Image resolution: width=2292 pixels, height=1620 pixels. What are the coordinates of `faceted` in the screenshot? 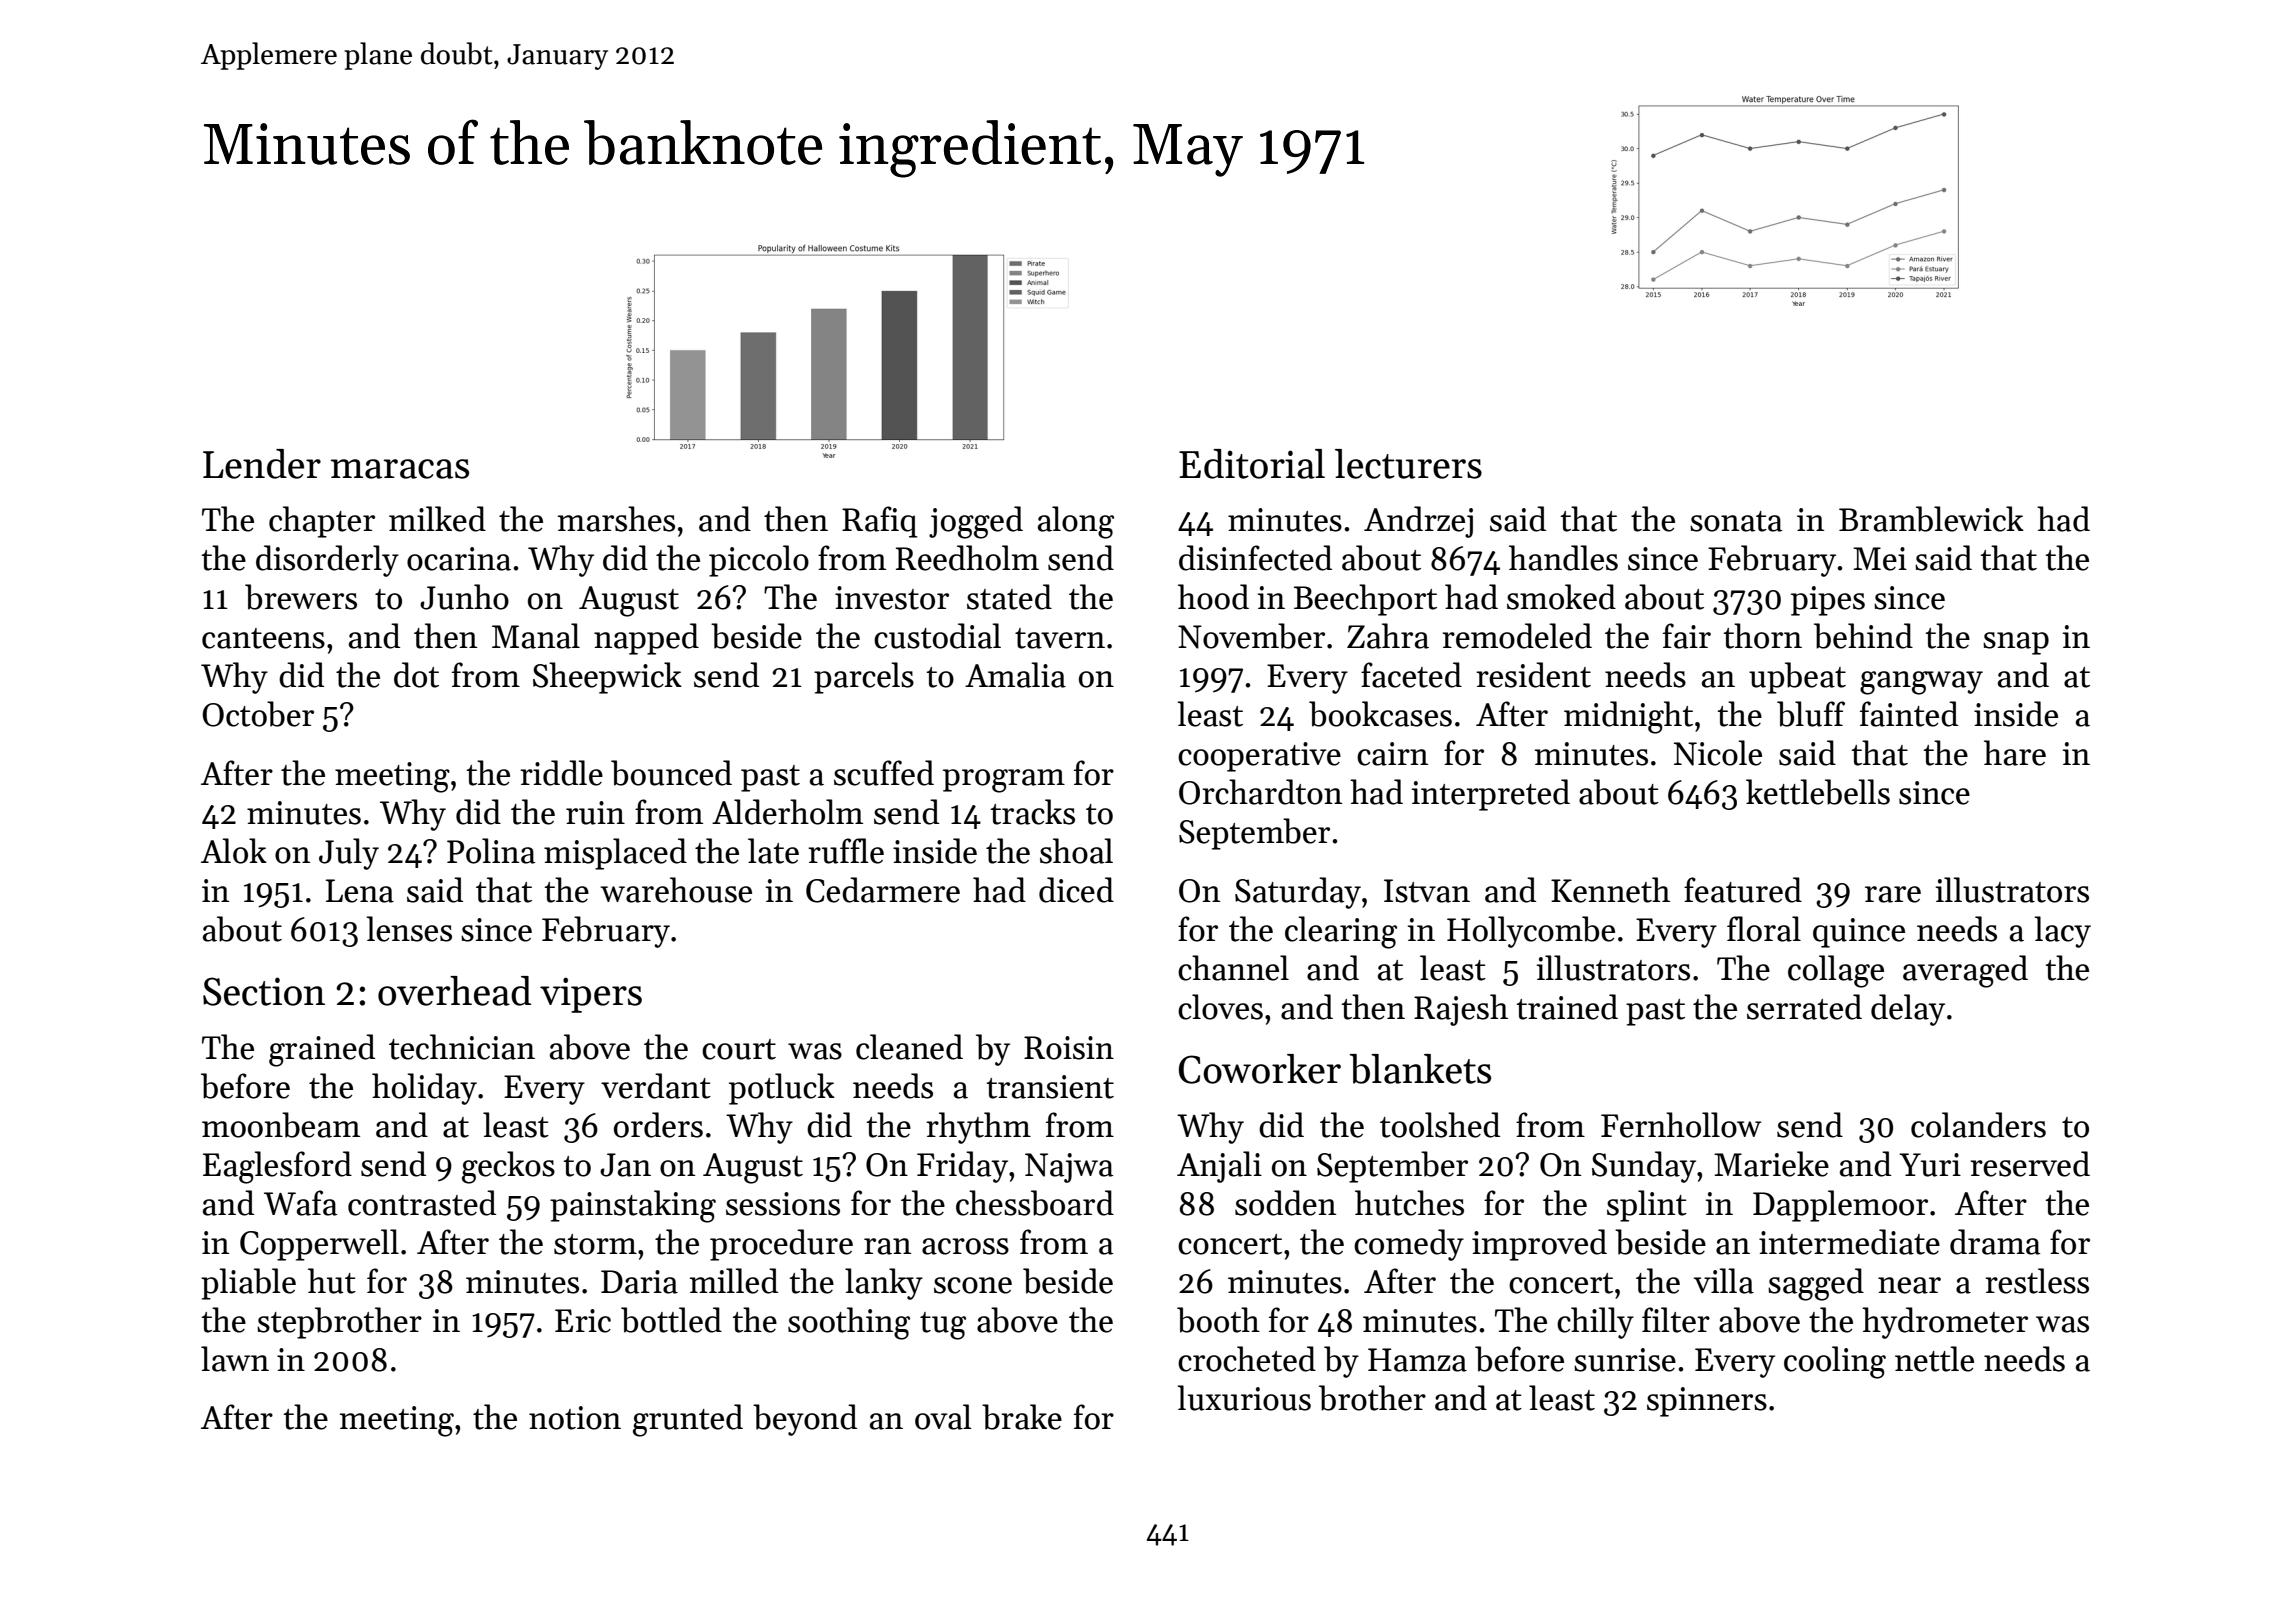 It's located at (1411, 675).
